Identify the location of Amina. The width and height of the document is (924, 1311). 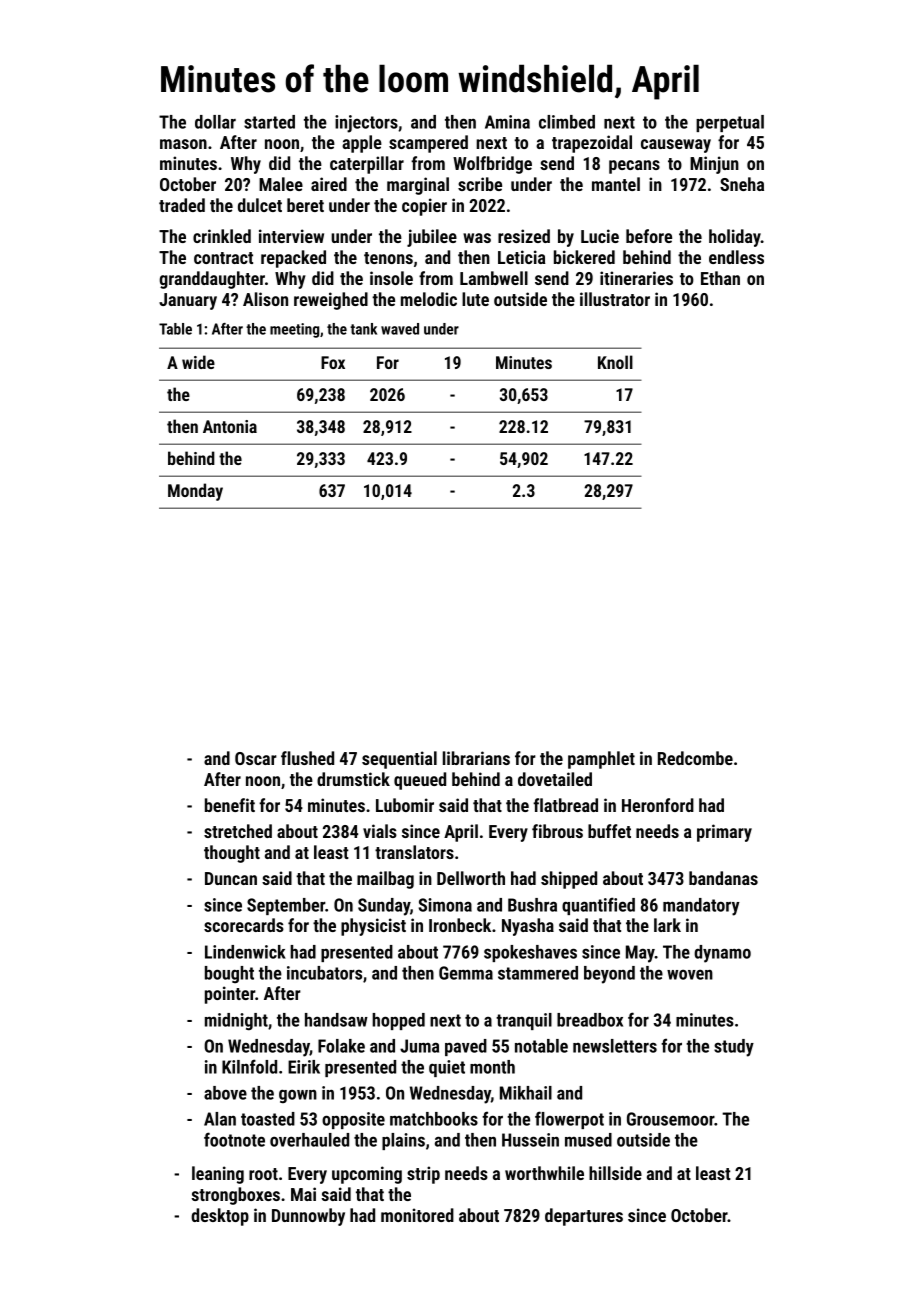
(507, 122).
